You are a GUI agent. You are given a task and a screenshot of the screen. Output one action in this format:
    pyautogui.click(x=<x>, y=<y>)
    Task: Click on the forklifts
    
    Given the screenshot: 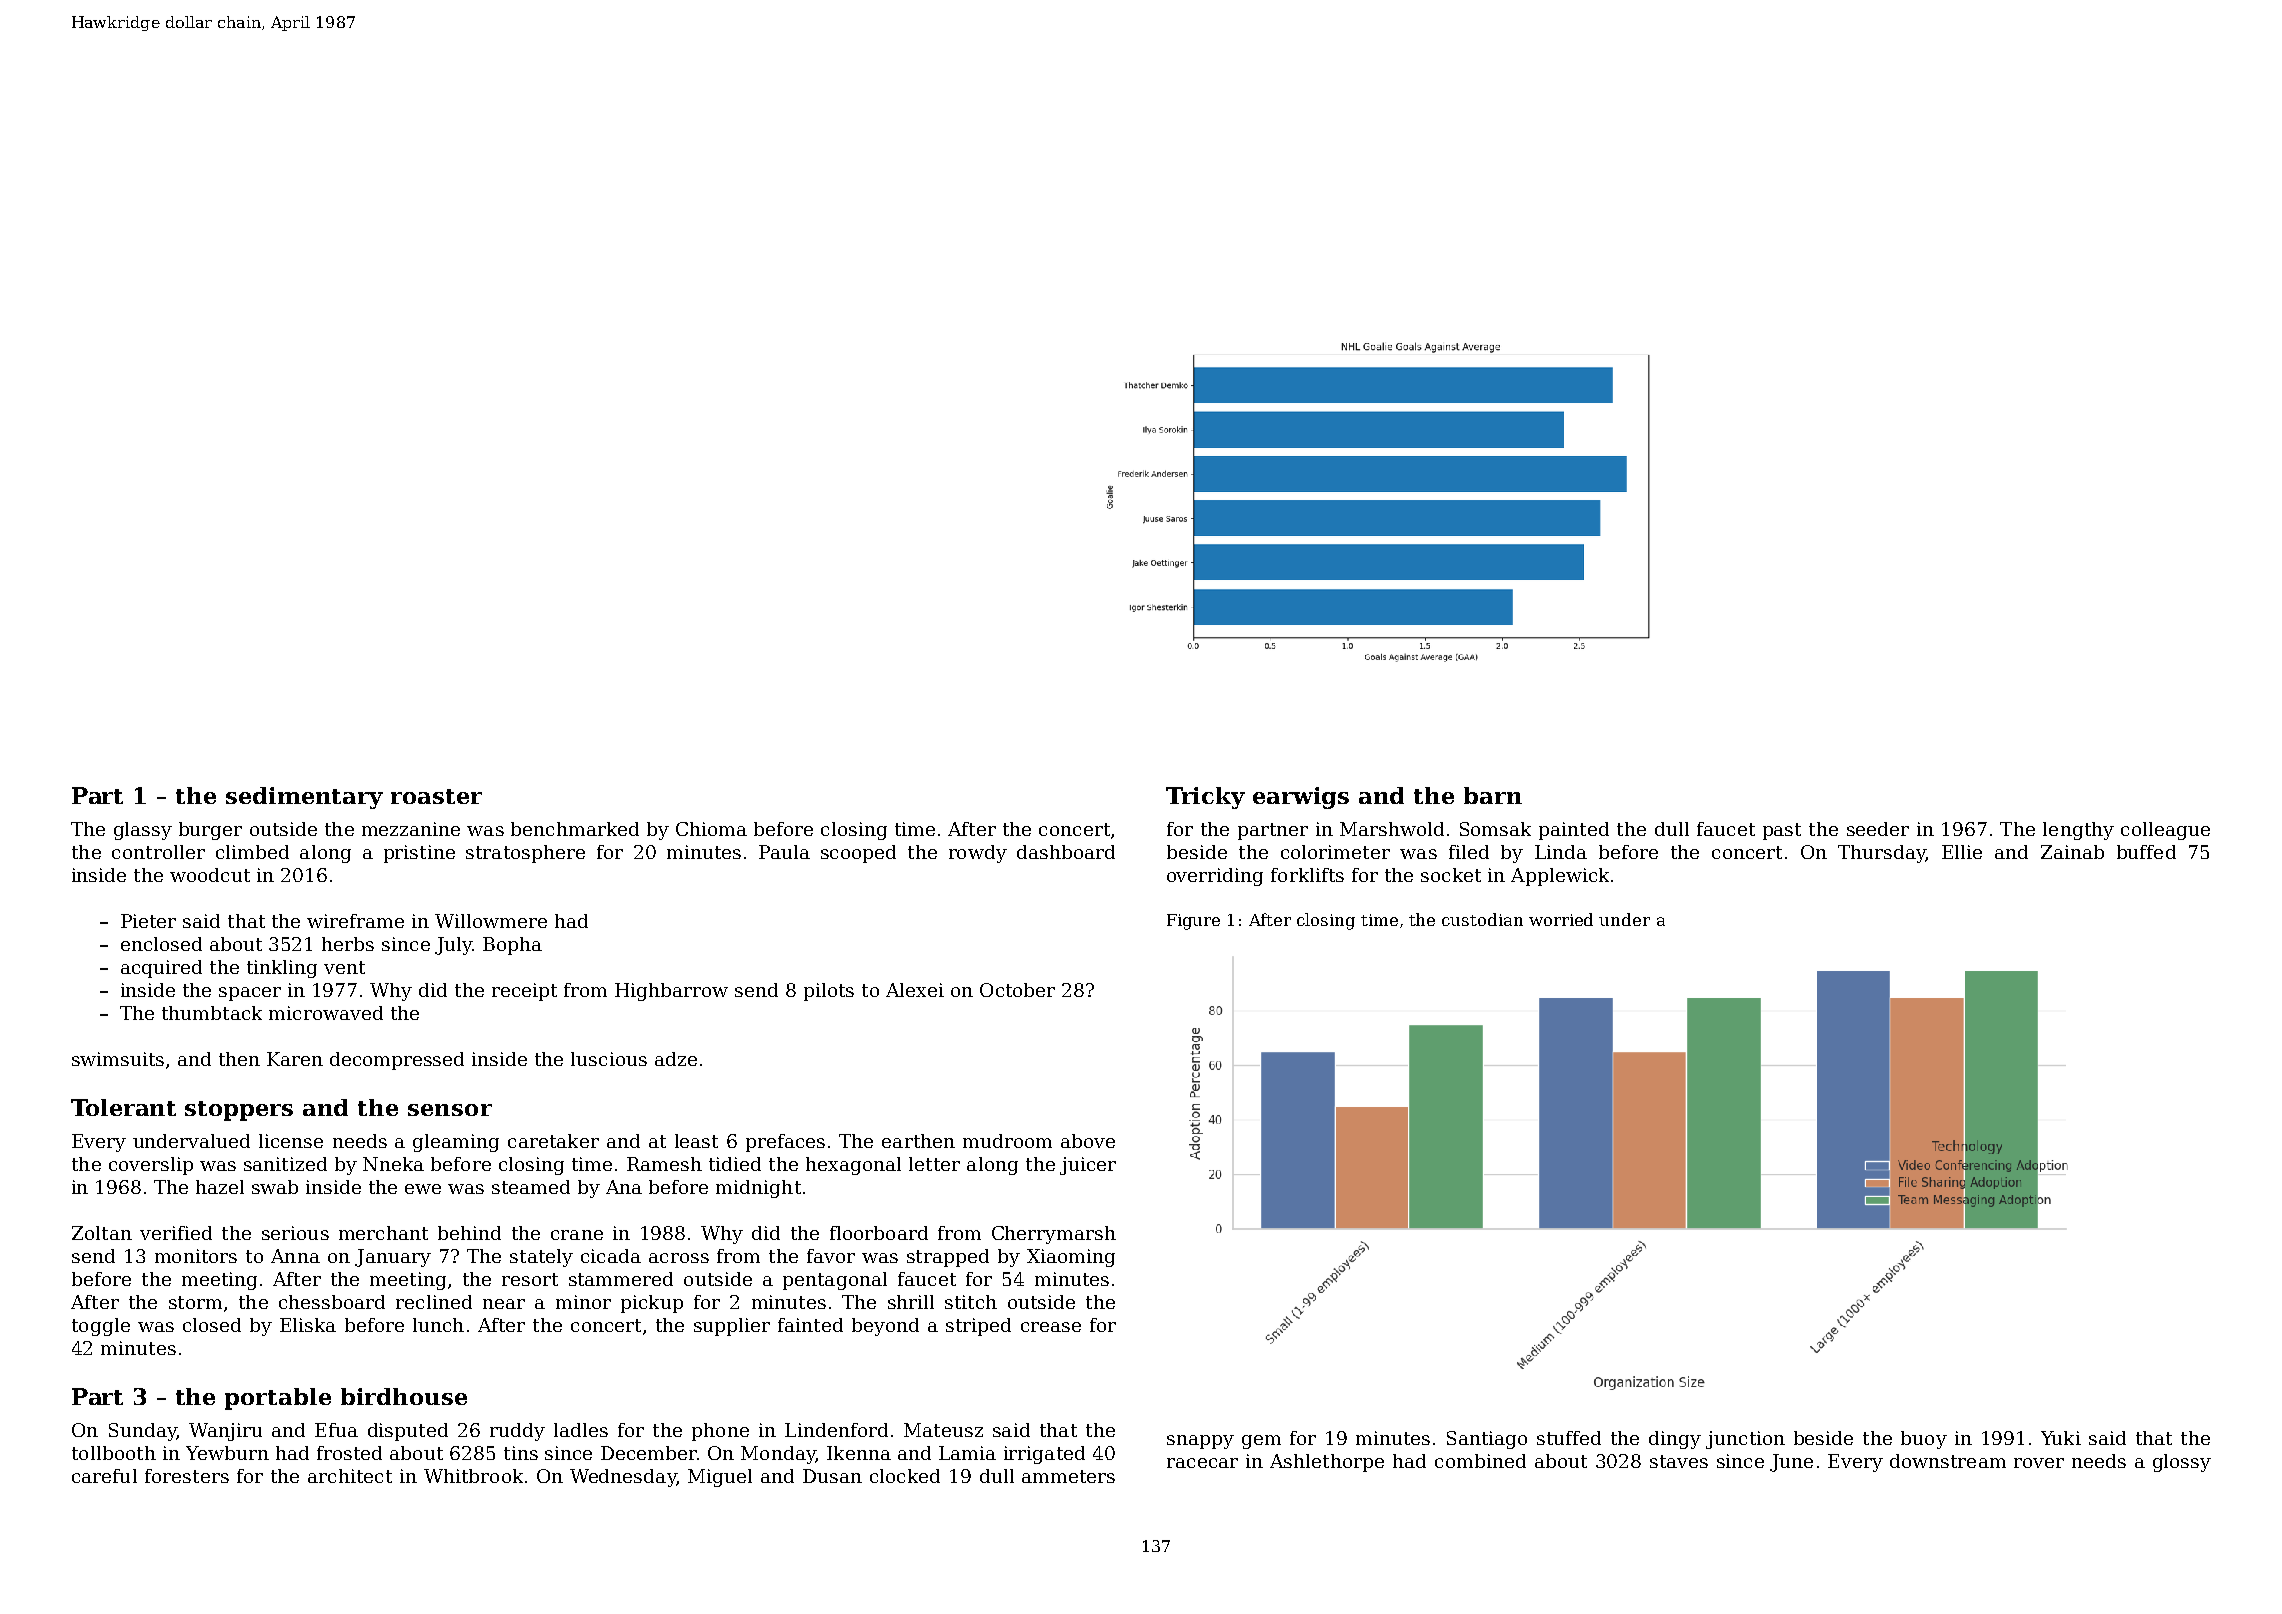 What is the action you would take?
    pyautogui.click(x=1307, y=875)
